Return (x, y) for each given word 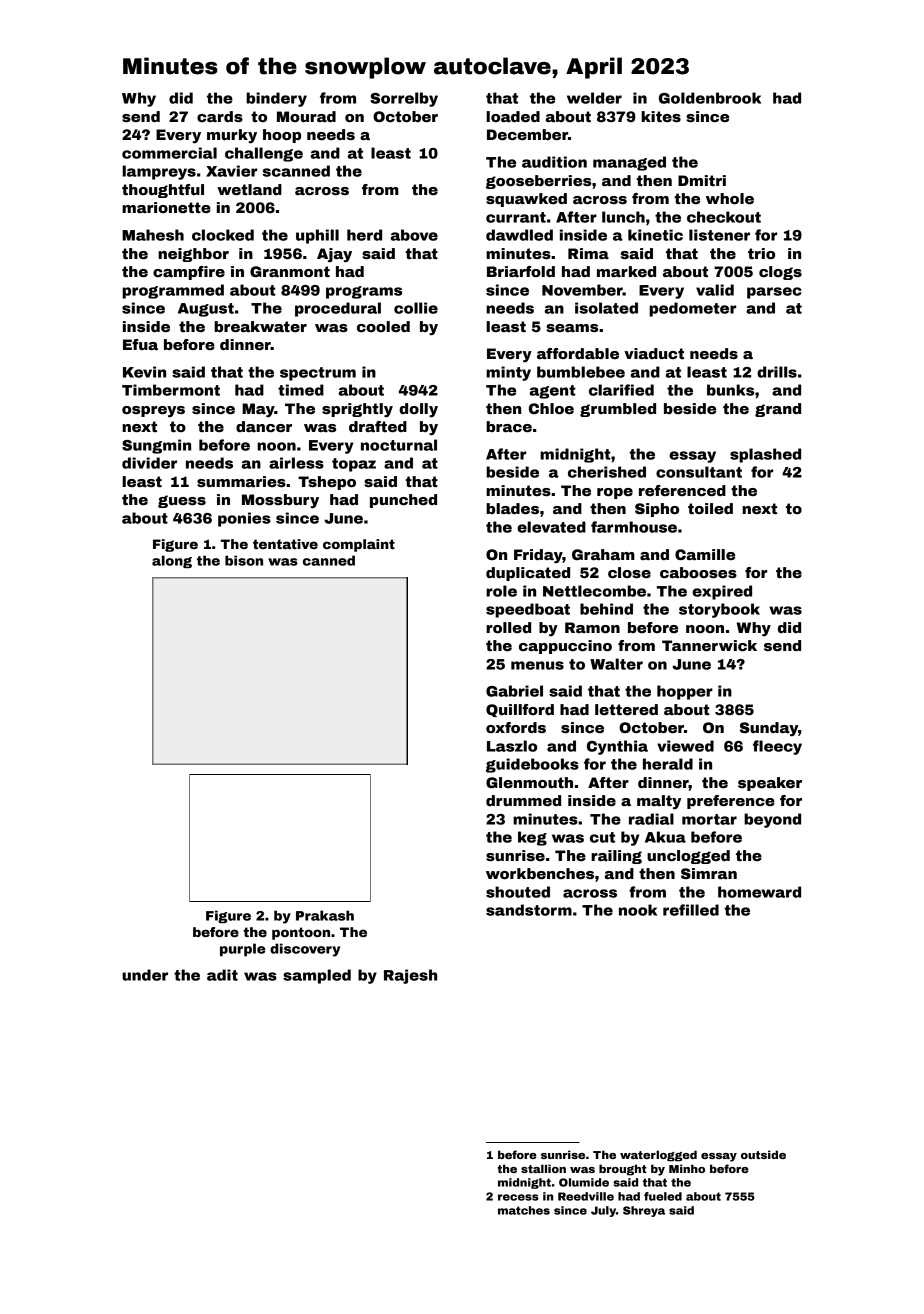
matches (524, 1210)
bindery (276, 99)
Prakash (325, 915)
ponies (244, 519)
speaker (770, 784)
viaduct (654, 353)
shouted (518, 892)
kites (661, 116)
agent (553, 392)
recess (518, 1197)
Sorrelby (404, 99)
